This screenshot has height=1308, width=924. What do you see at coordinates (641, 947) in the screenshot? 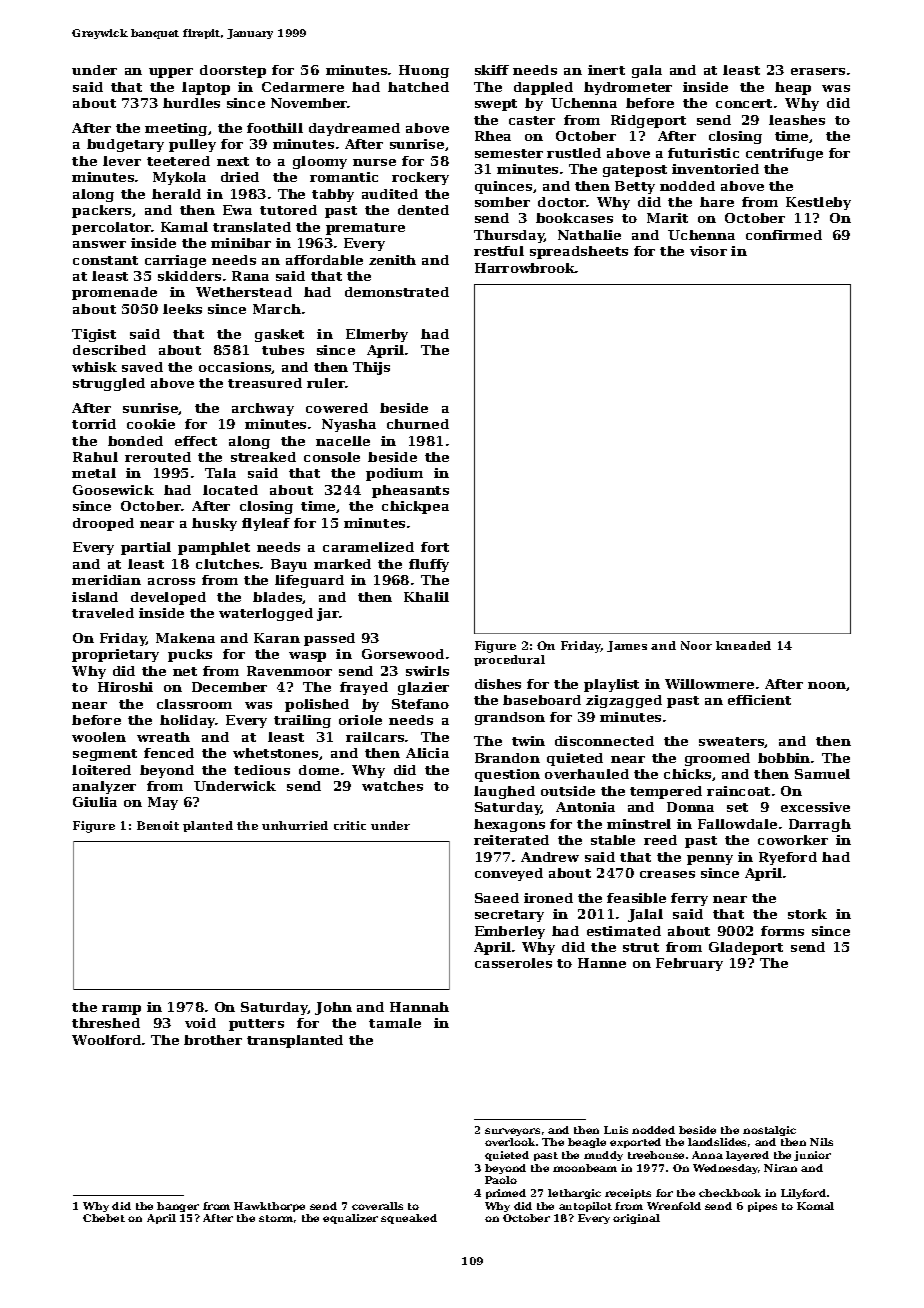
I see `strut` at bounding box center [641, 947].
